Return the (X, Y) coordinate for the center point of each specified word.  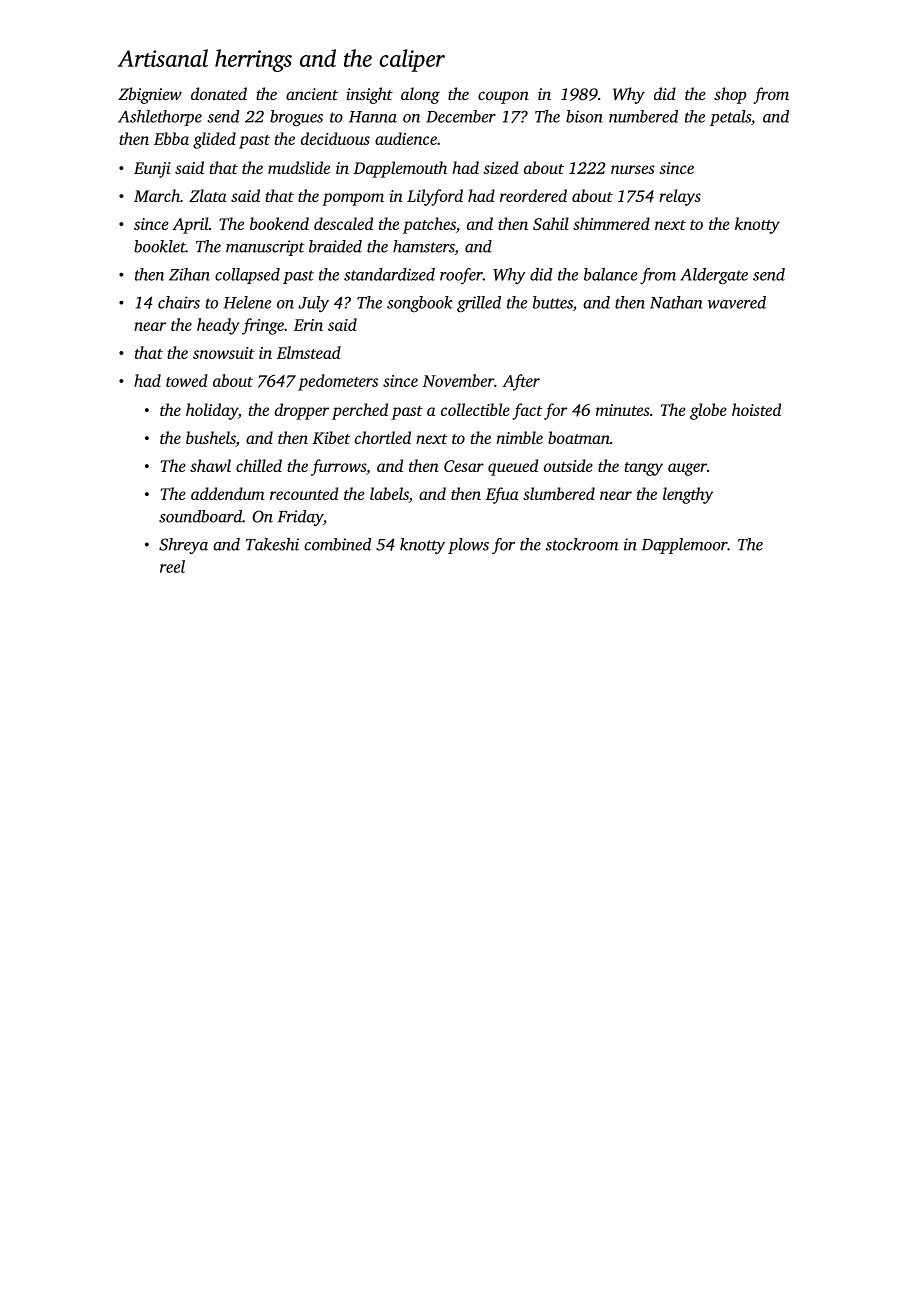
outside (568, 465)
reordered (533, 195)
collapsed (247, 276)
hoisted (756, 409)
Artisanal (163, 58)
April (190, 225)
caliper (412, 60)
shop (730, 95)
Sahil (551, 223)
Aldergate (714, 276)
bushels (211, 439)
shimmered (611, 223)
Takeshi (272, 544)
